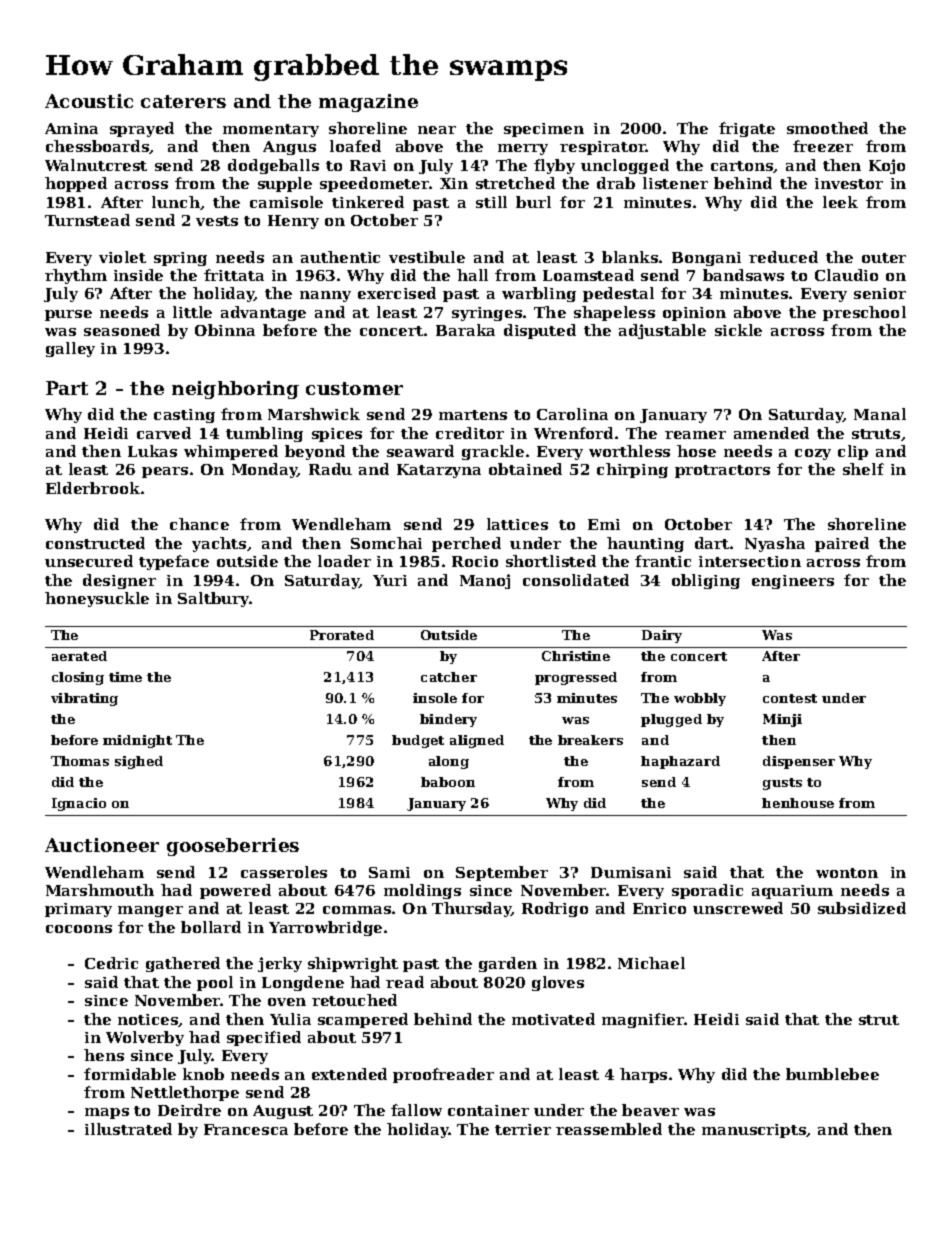  What do you see at coordinates (722, 471) in the screenshot?
I see `protractors` at bounding box center [722, 471].
